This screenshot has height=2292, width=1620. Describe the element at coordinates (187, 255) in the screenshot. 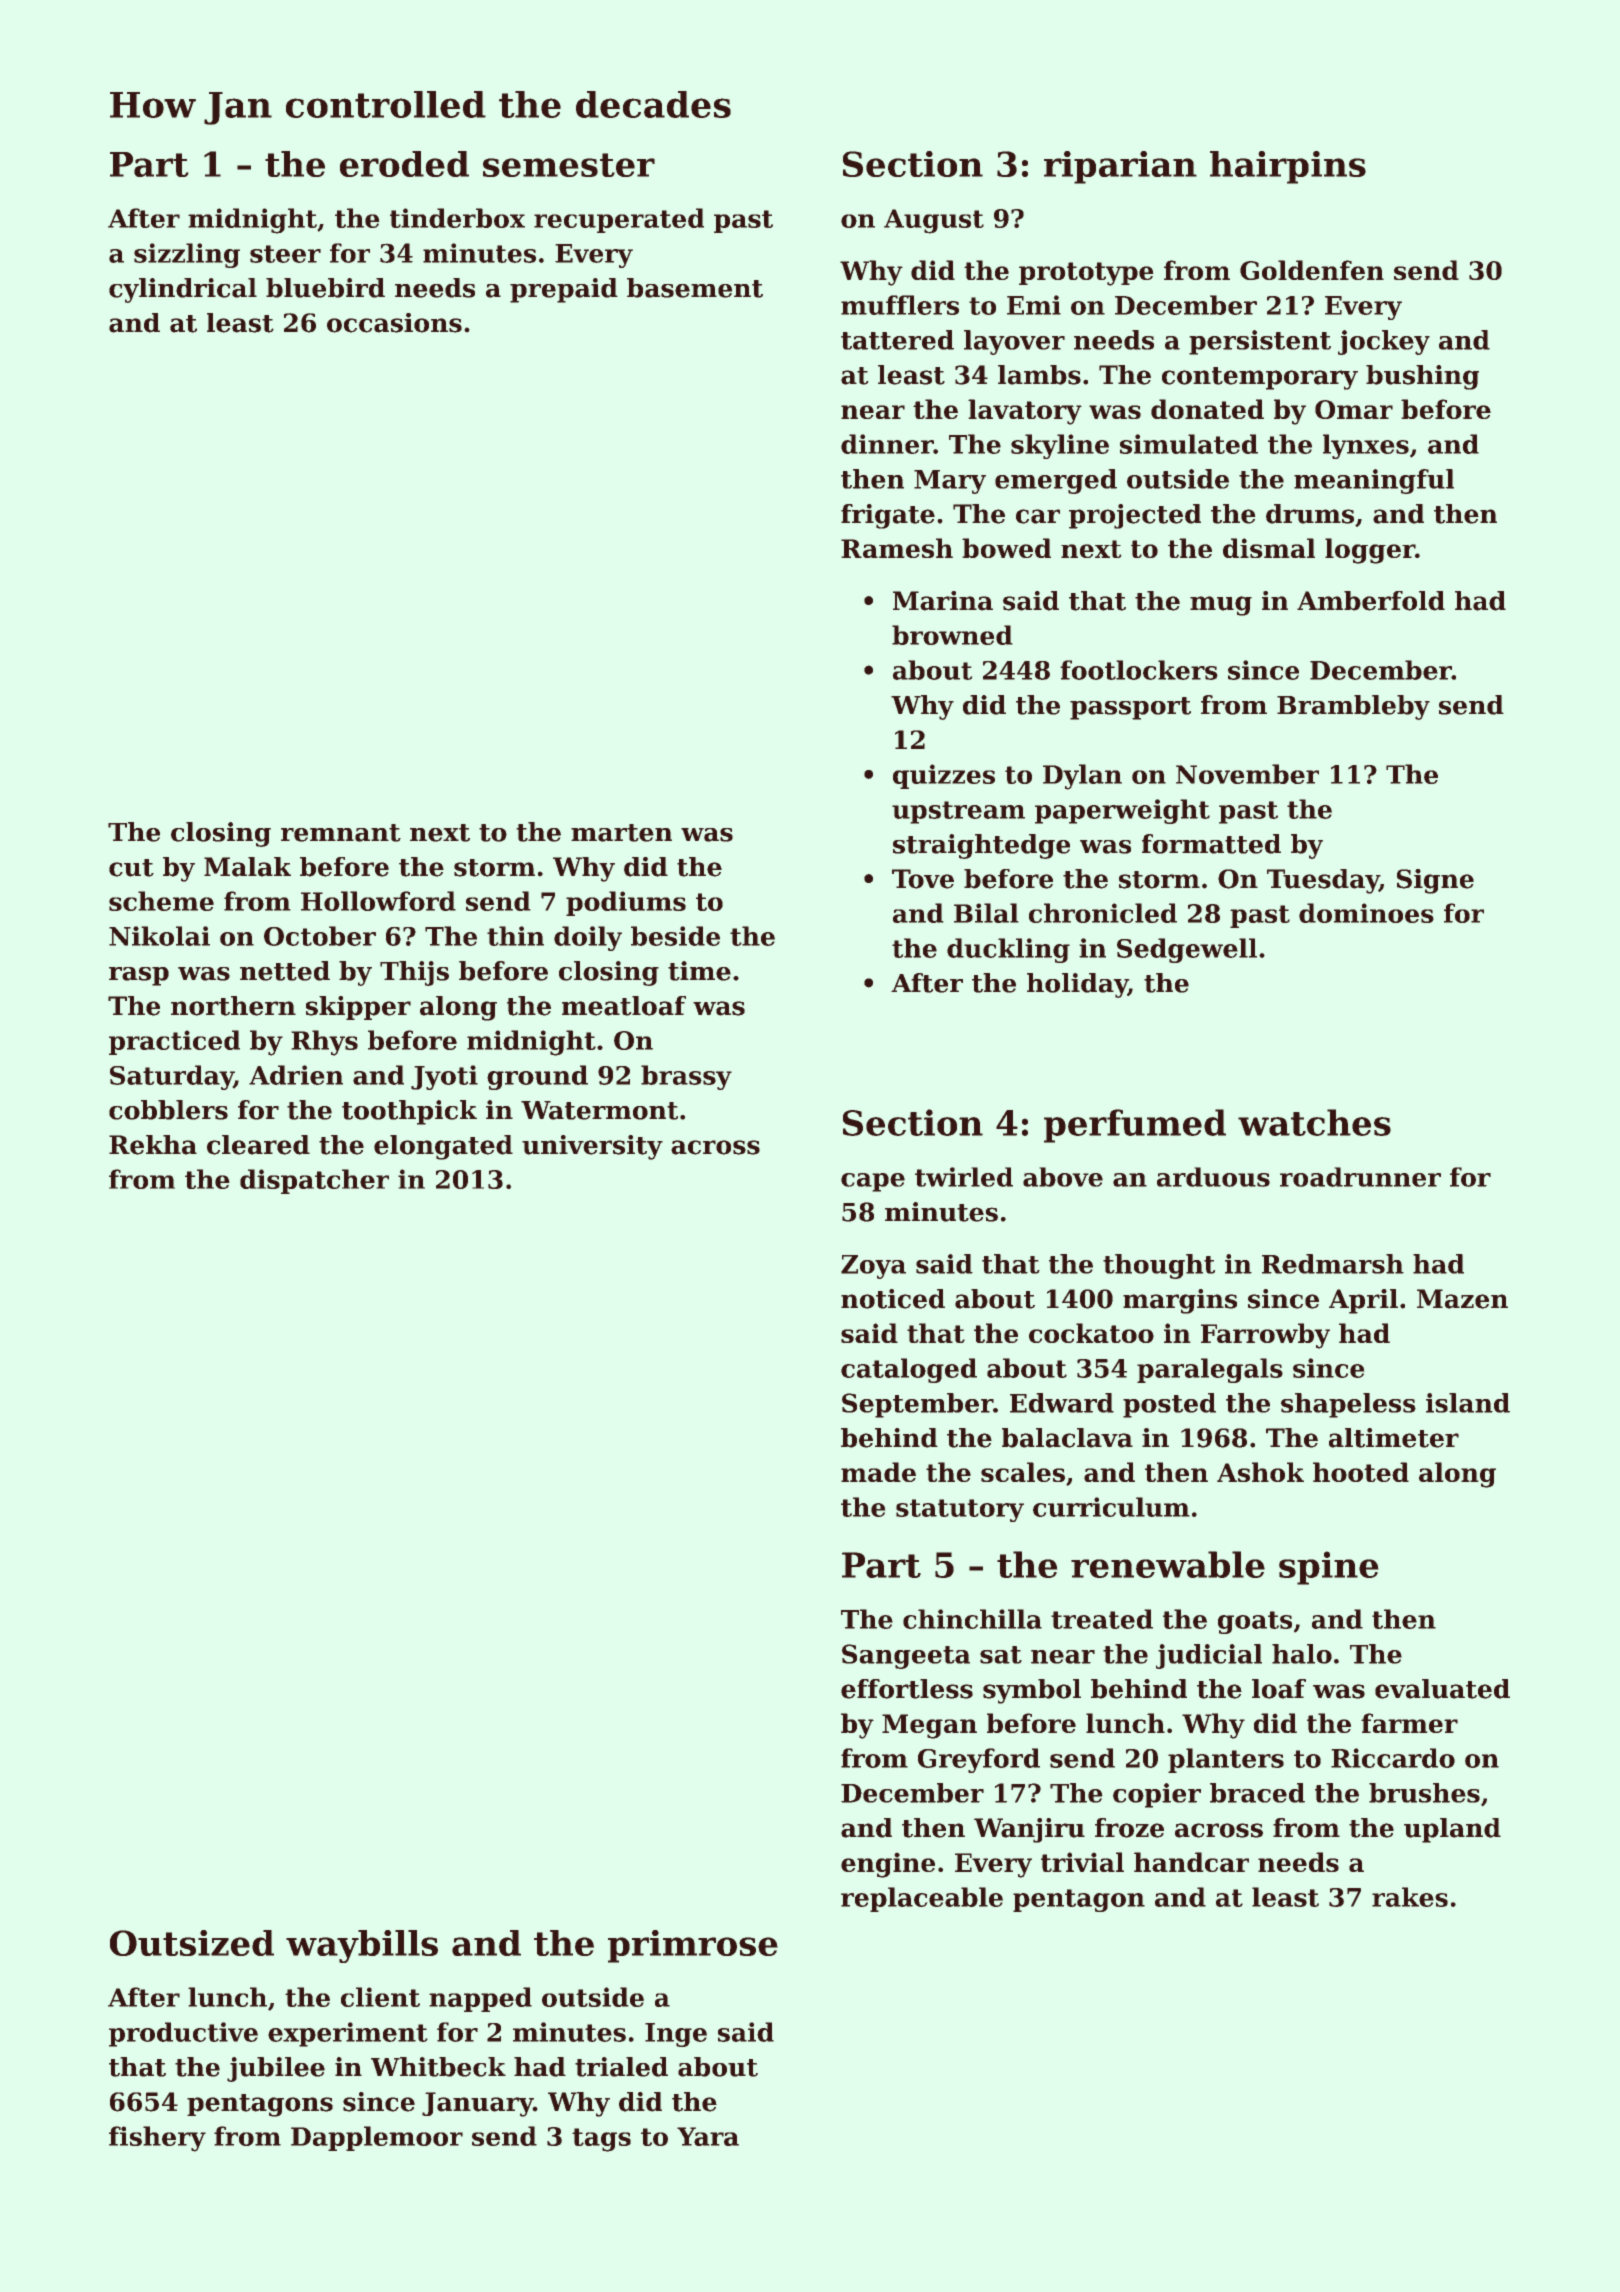

I see `sizzling` at that location.
